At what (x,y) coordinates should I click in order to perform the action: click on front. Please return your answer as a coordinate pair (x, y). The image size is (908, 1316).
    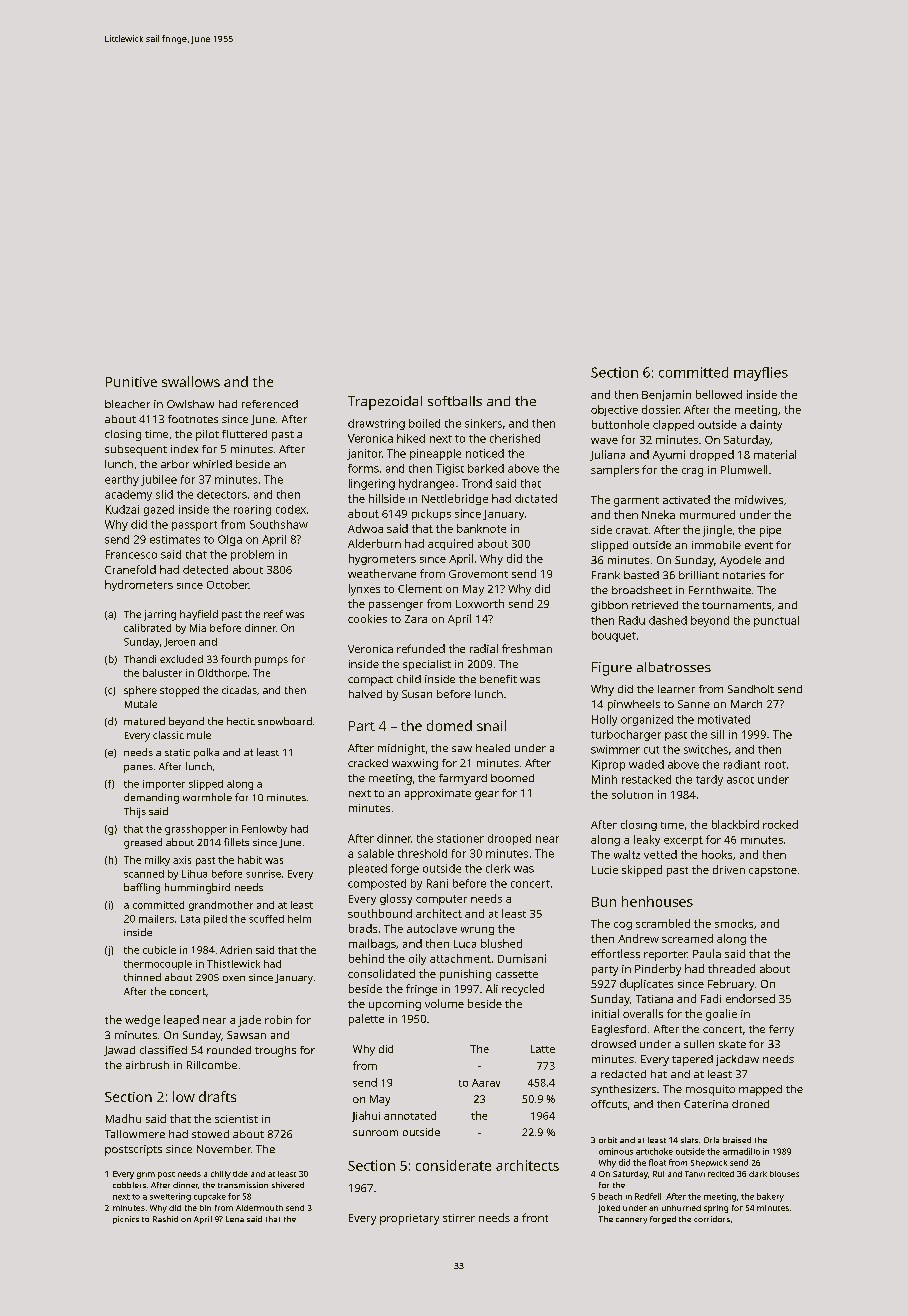
    Looking at the image, I should click on (535, 1217).
